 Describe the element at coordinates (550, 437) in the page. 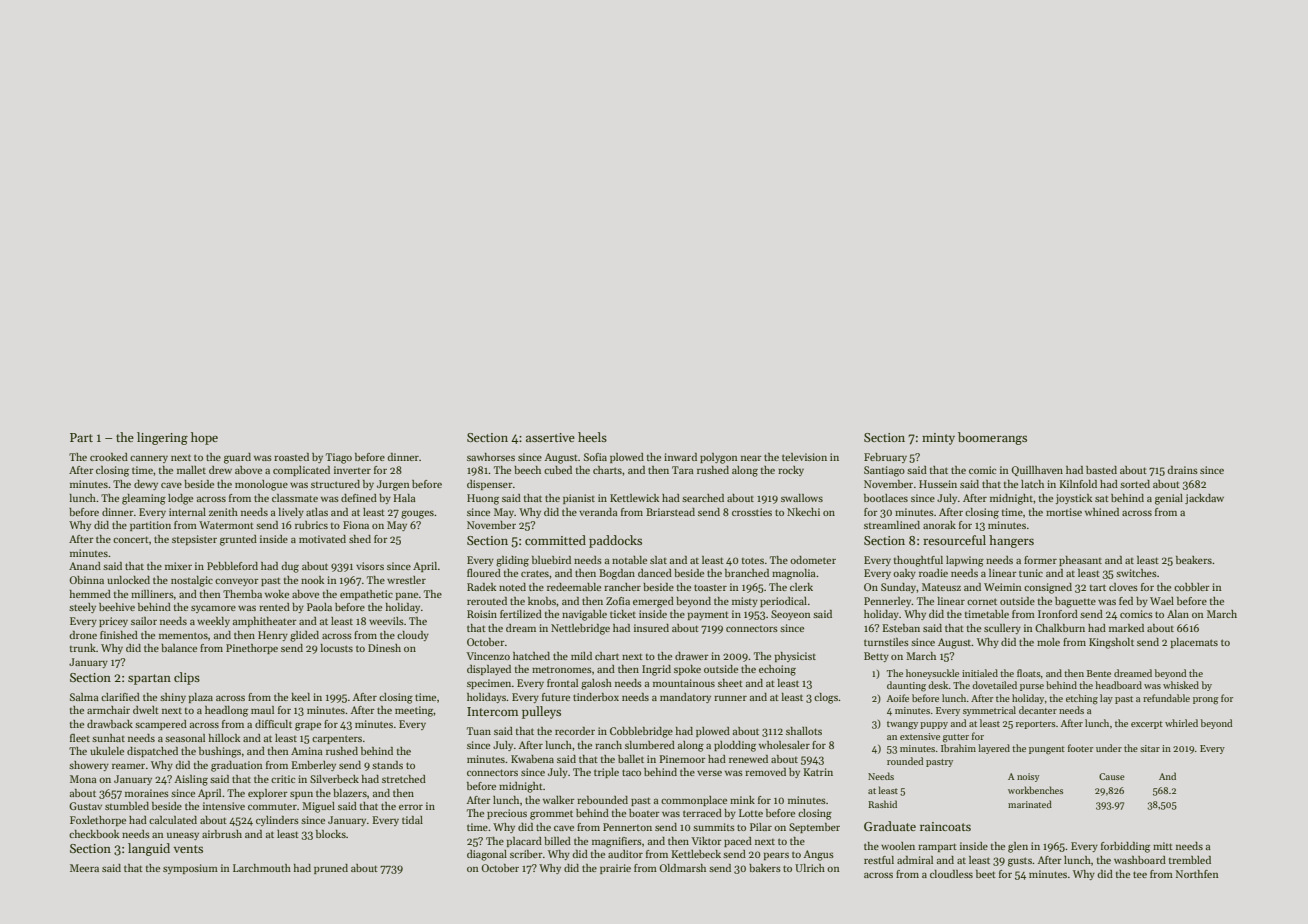

I see `assertive` at that location.
